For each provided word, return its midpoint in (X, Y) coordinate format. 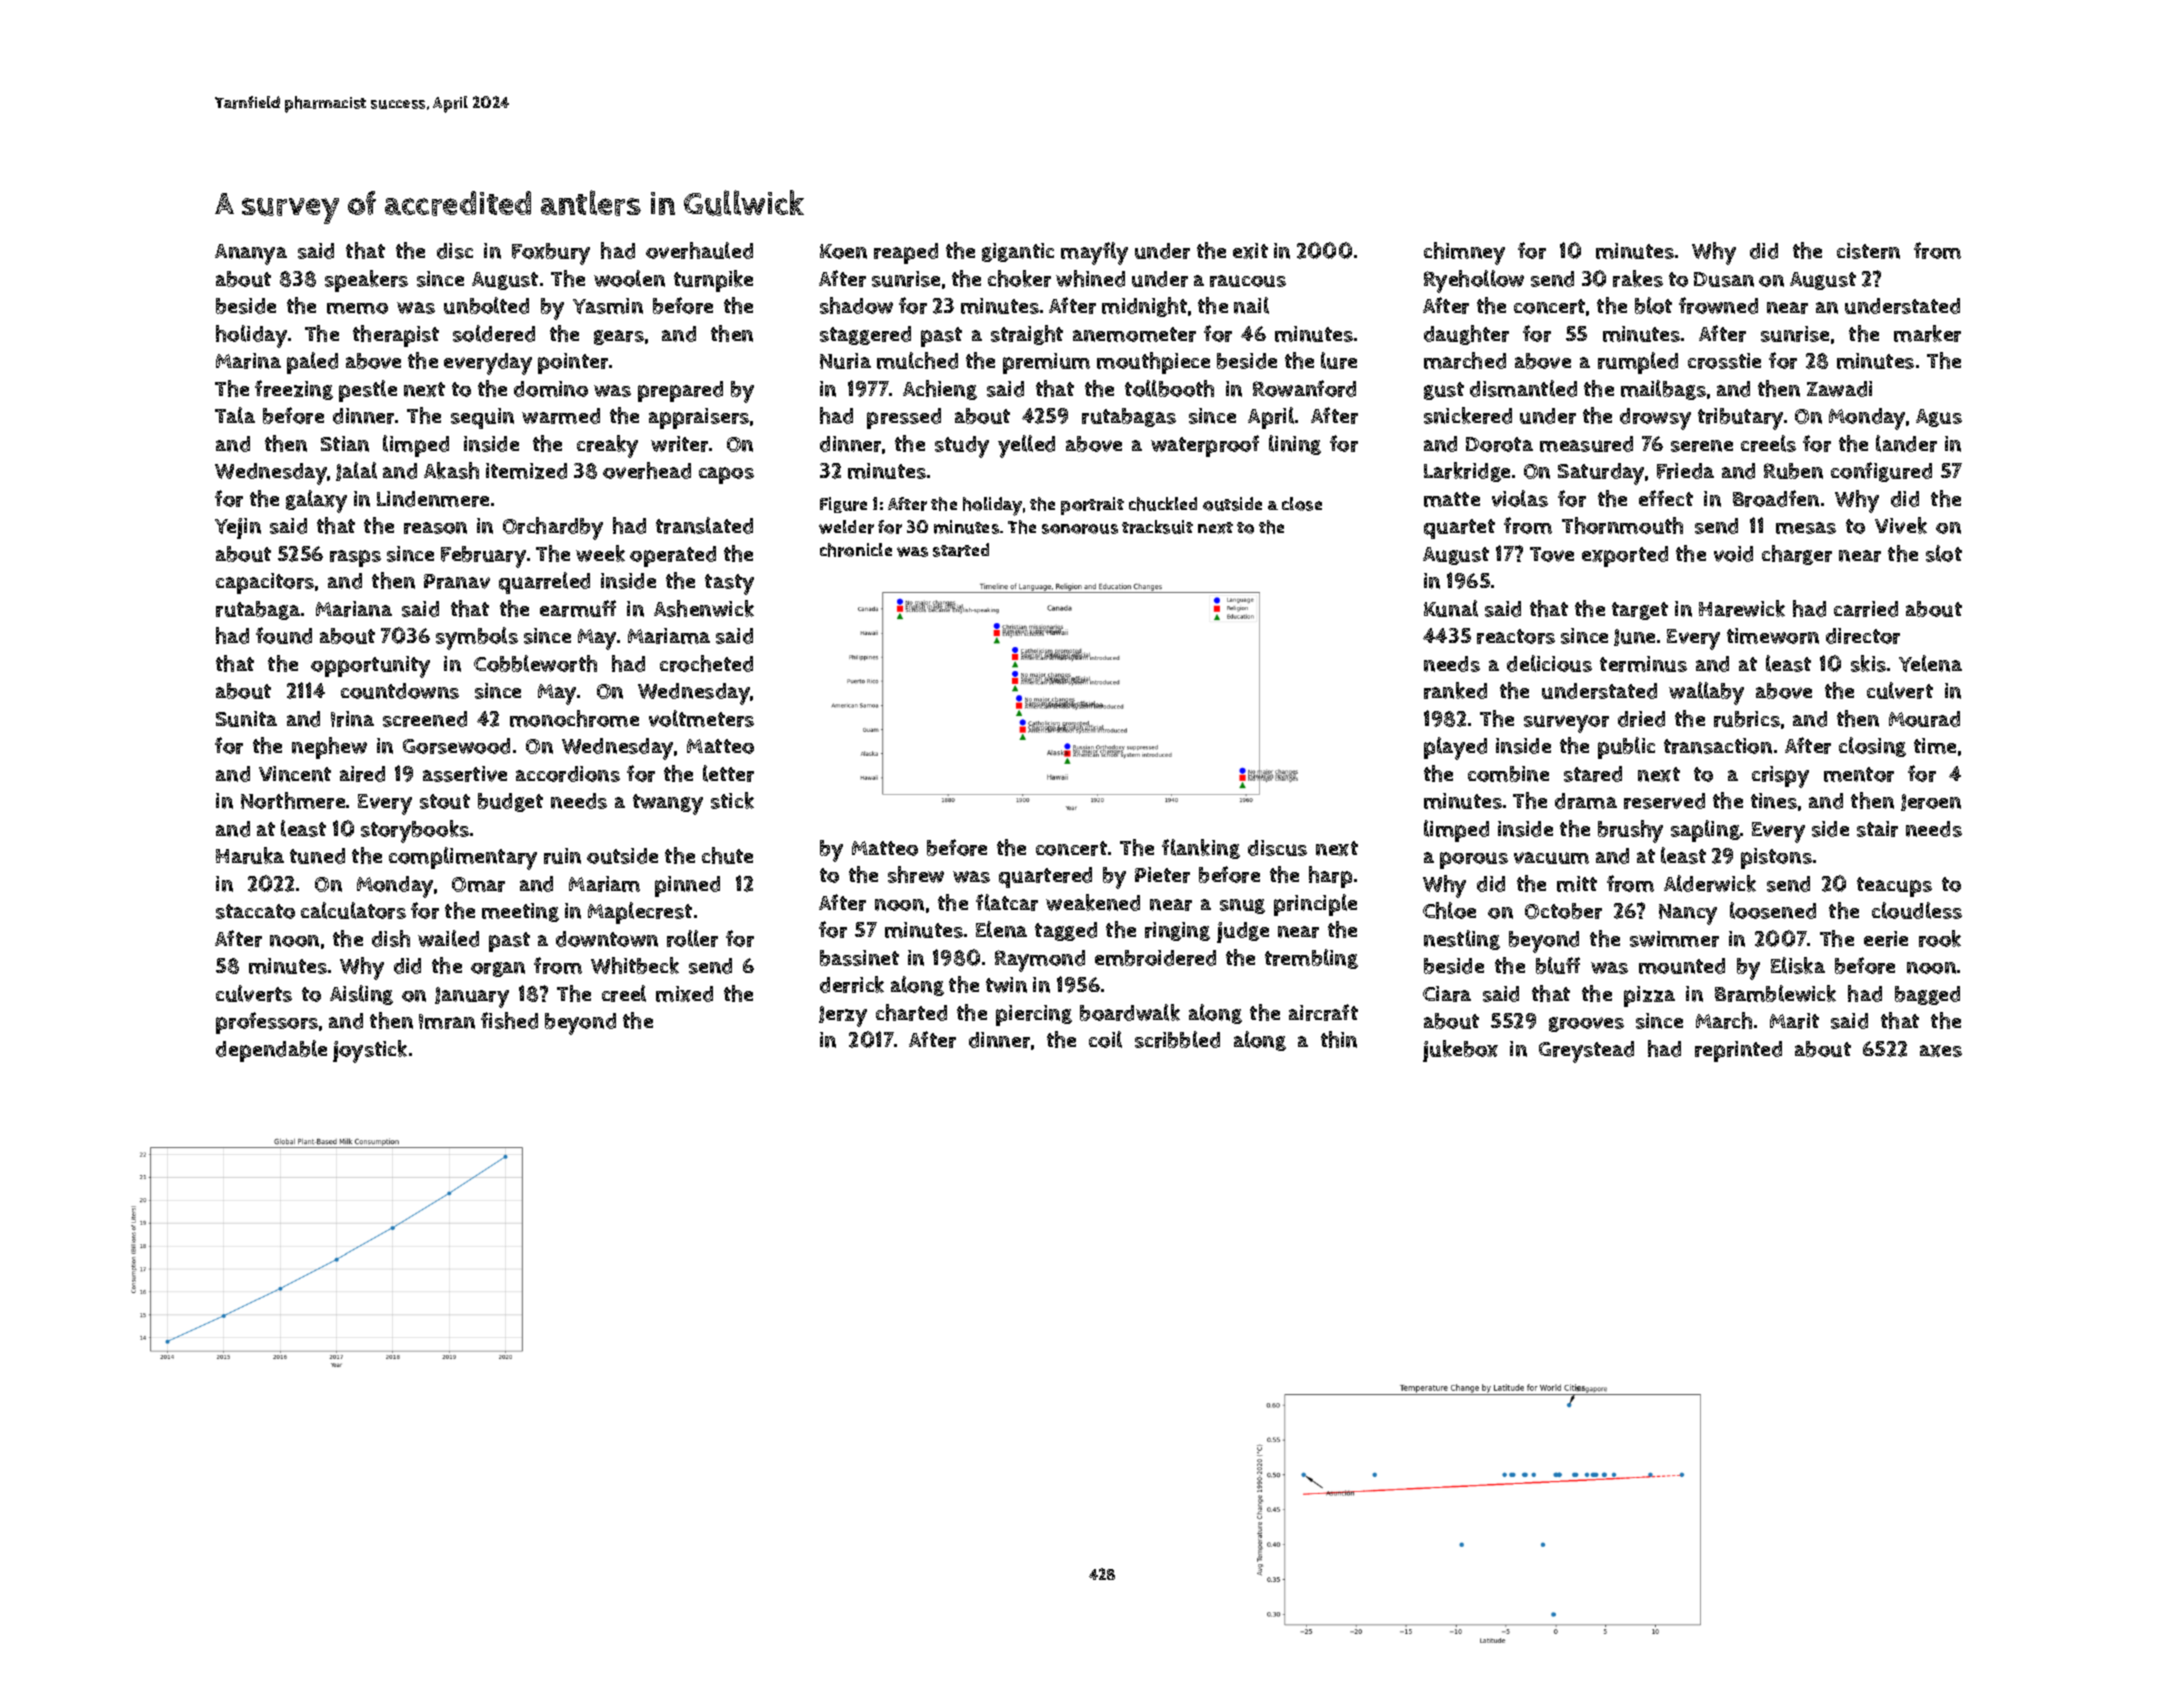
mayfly (1094, 253)
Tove (1552, 554)
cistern (1868, 251)
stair (1877, 829)
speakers (366, 281)
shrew (916, 874)
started (961, 550)
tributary (1740, 419)
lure (1339, 360)
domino (551, 389)
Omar (478, 884)
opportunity (370, 667)
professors (267, 1023)
